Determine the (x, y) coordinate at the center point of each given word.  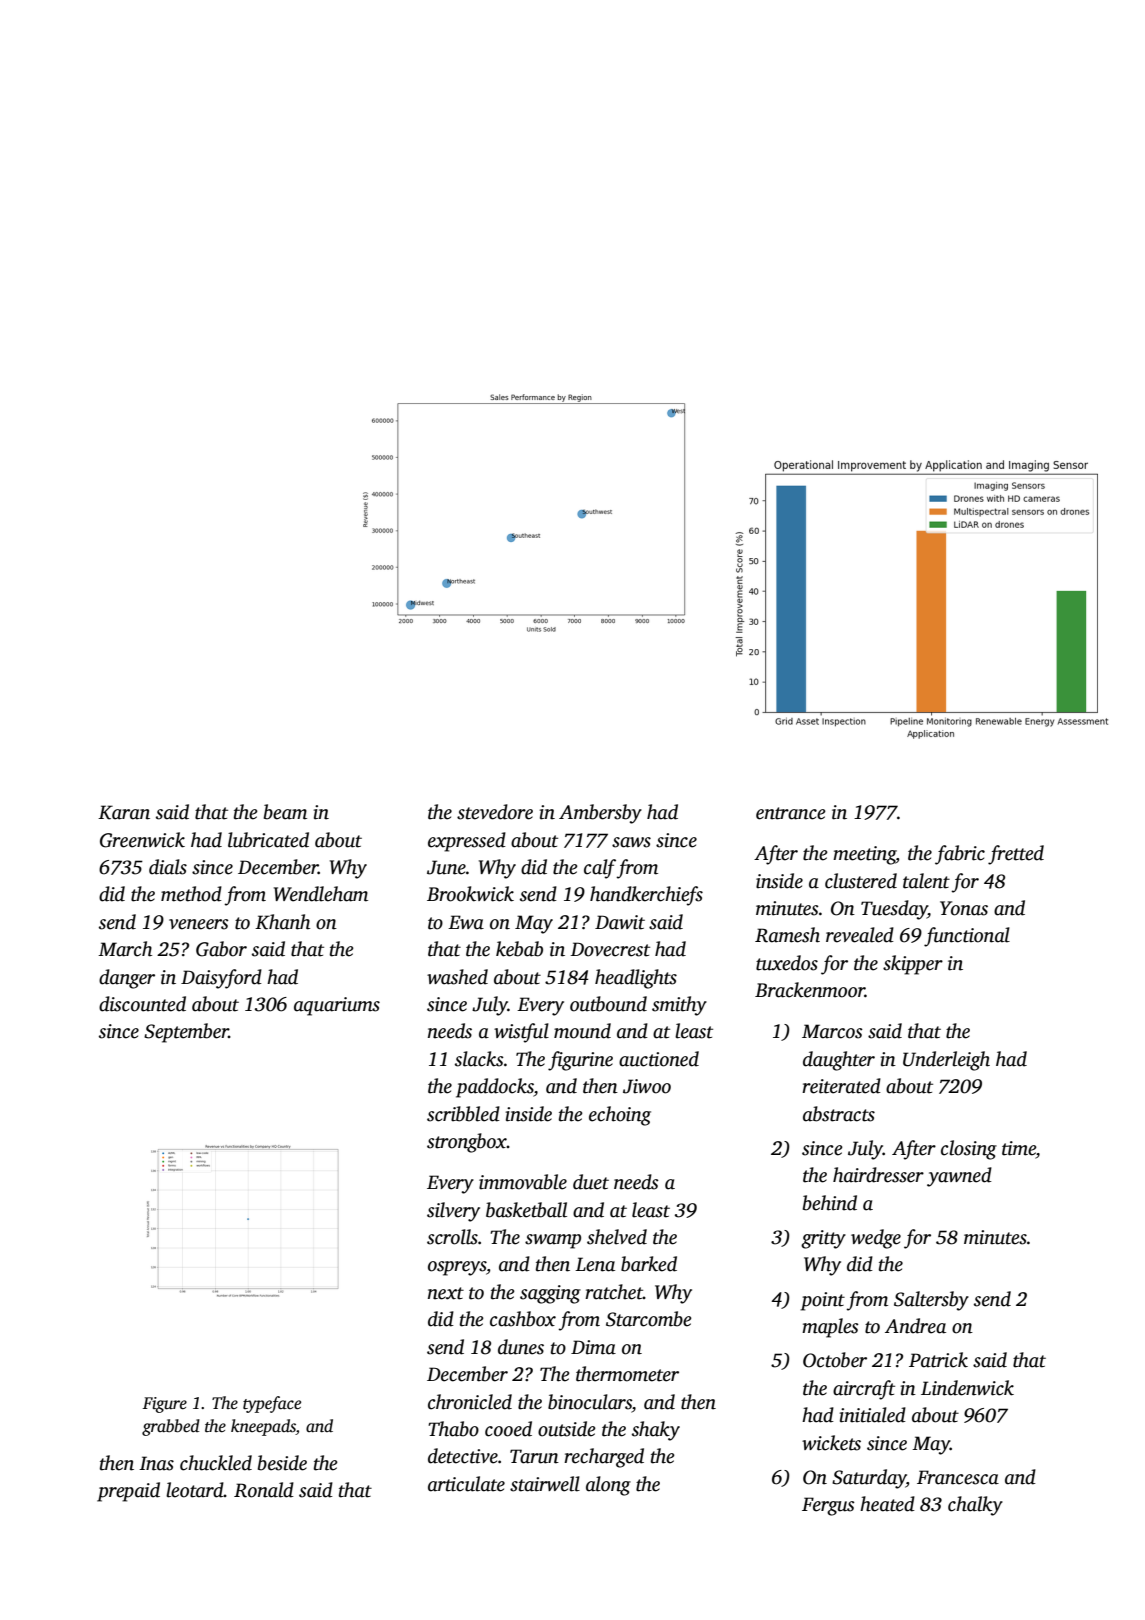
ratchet (614, 1292)
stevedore (495, 812)
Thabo (453, 1429)
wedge (876, 1239)
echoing (620, 1116)
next (446, 1293)
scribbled (463, 1114)
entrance (791, 813)
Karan (124, 812)
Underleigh (946, 1061)
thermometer (627, 1374)
